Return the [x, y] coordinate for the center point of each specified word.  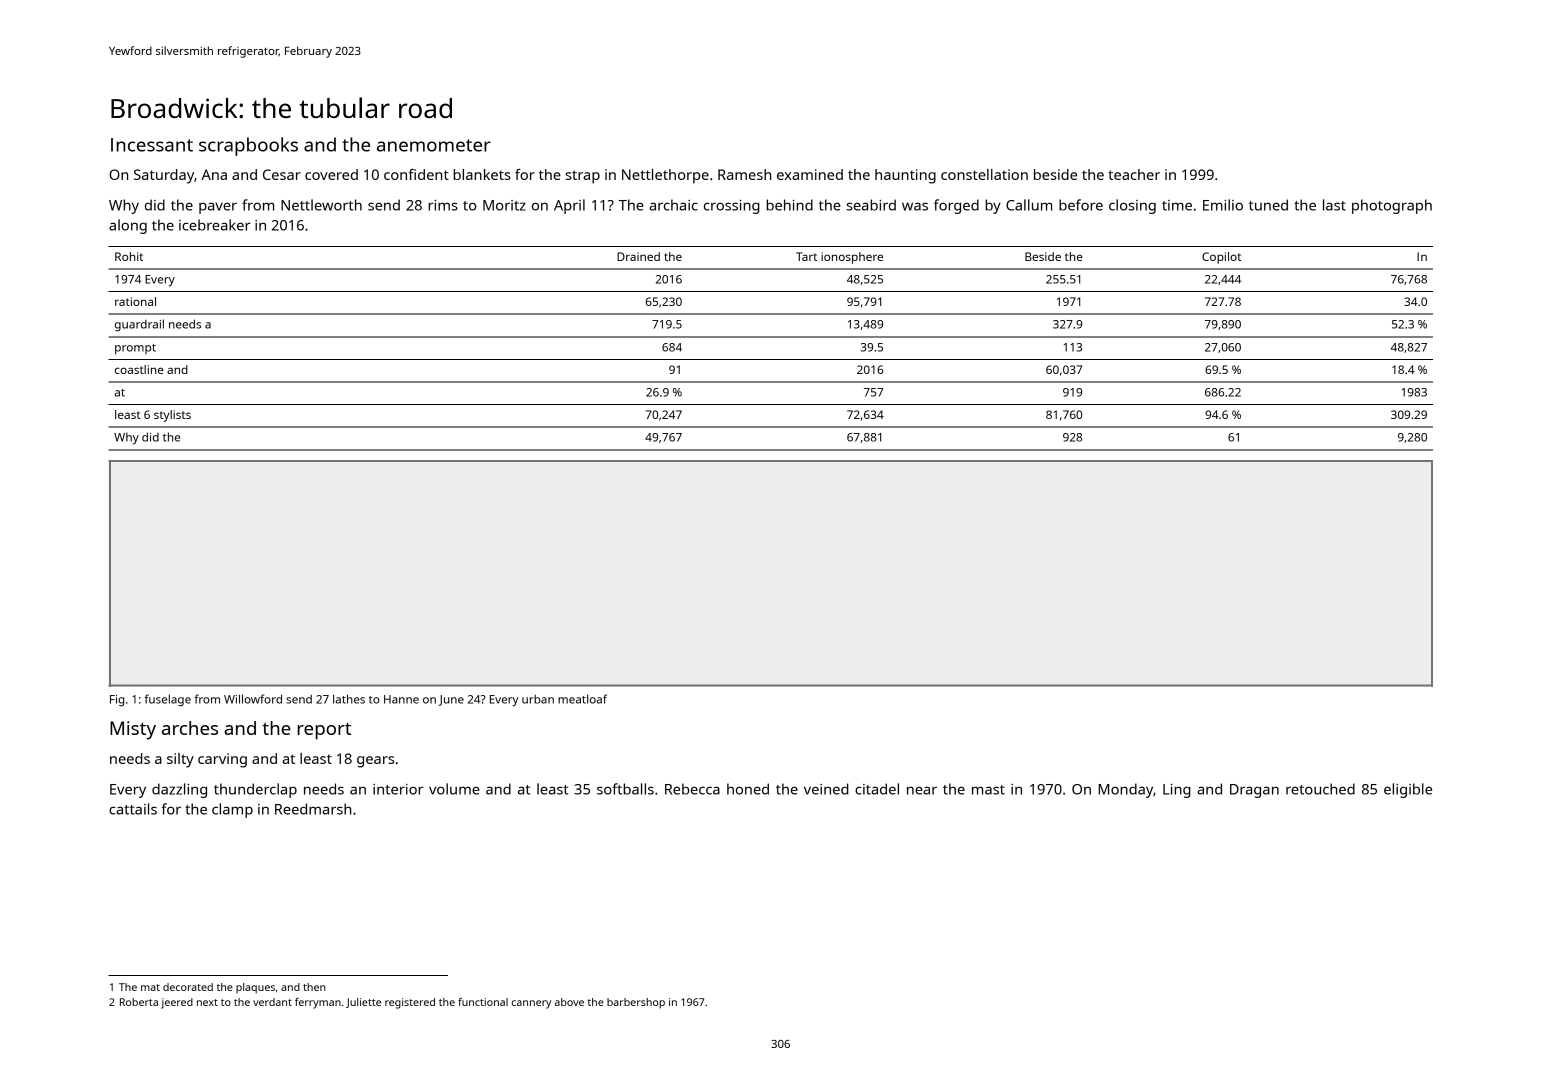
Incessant [152, 145]
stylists [172, 416]
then [314, 987]
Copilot [1221, 258]
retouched [1320, 789]
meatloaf [582, 699]
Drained [638, 256]
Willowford [253, 699]
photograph [1392, 206]
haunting [905, 176]
